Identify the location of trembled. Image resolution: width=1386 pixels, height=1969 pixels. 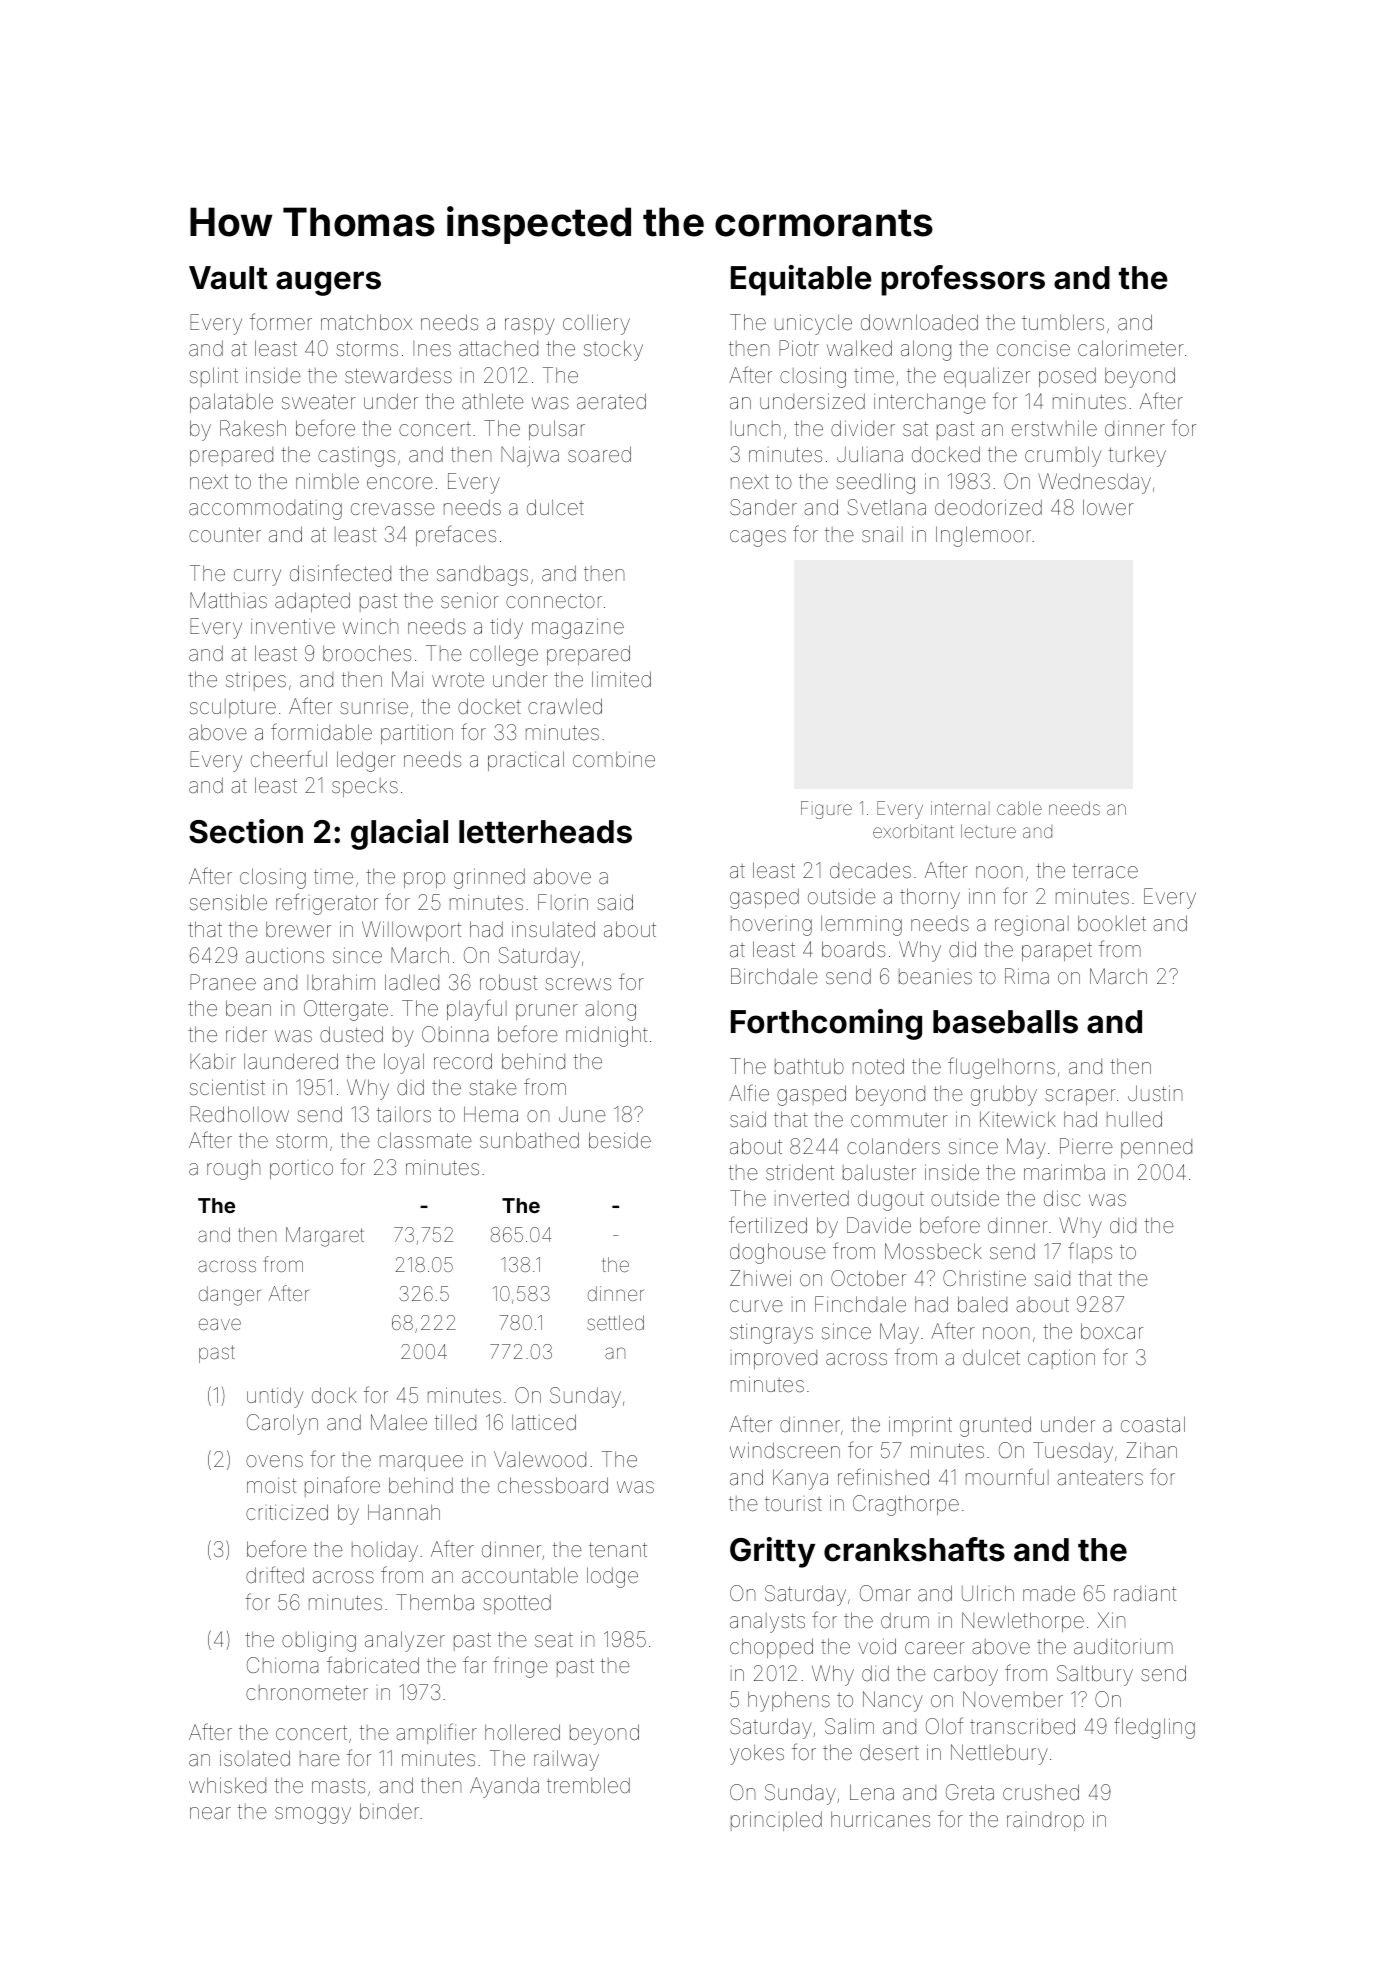
(588, 1785).
